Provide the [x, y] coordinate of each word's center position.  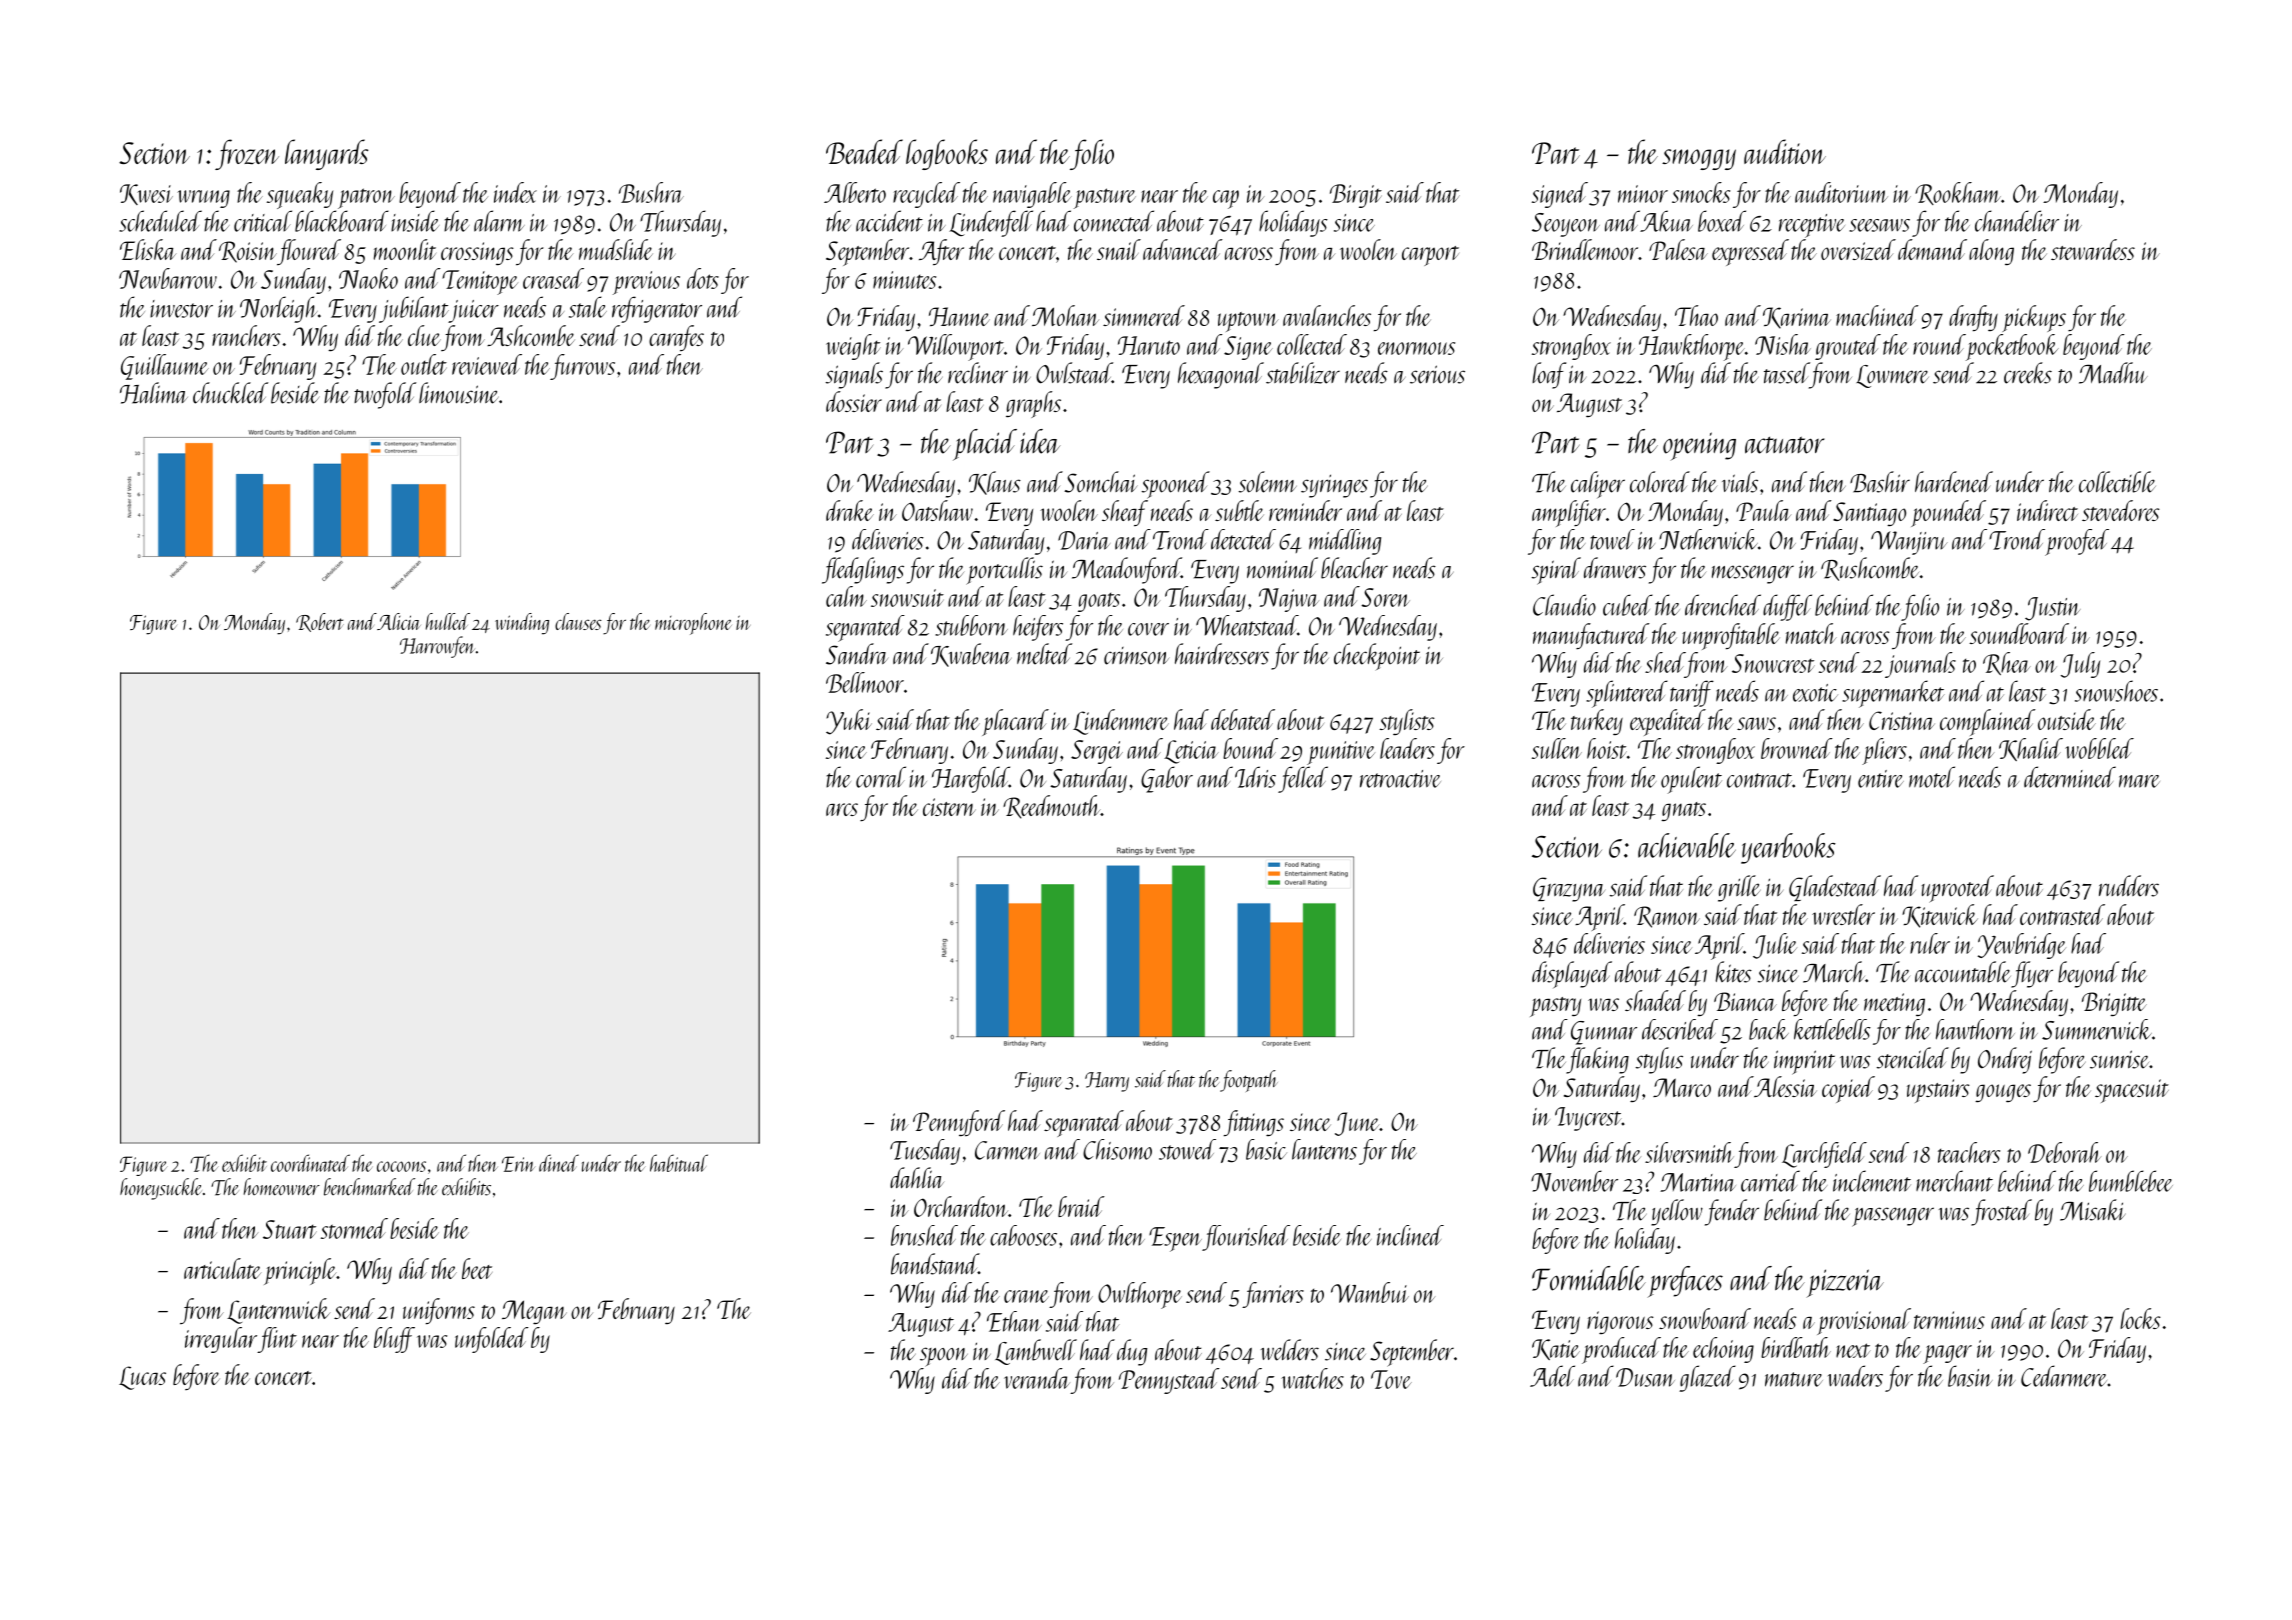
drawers [1615, 568]
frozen [247, 154]
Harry [1107, 1082]
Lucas [142, 1378]
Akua [1666, 221]
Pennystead [1169, 1381]
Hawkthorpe [1692, 347]
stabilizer [1303, 373]
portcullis [1004, 571]
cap [1226, 199]
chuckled [230, 393]
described [1680, 1029]
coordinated [310, 1163]
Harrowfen [437, 647]
